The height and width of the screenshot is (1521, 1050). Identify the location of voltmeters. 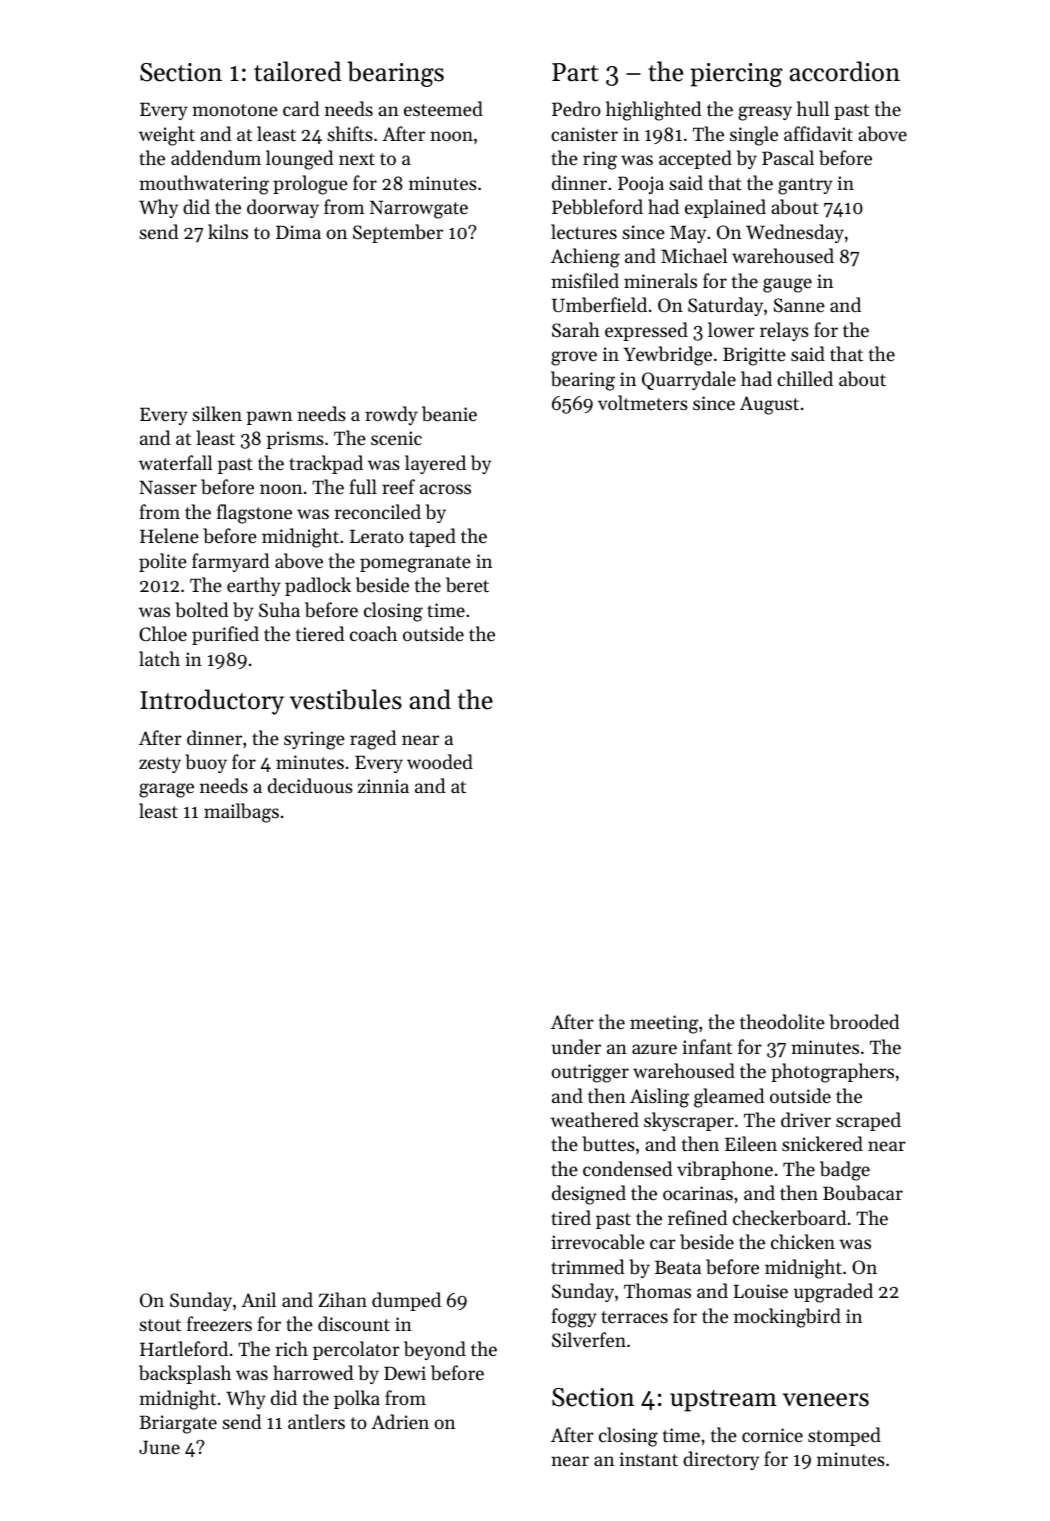
(643, 402).
